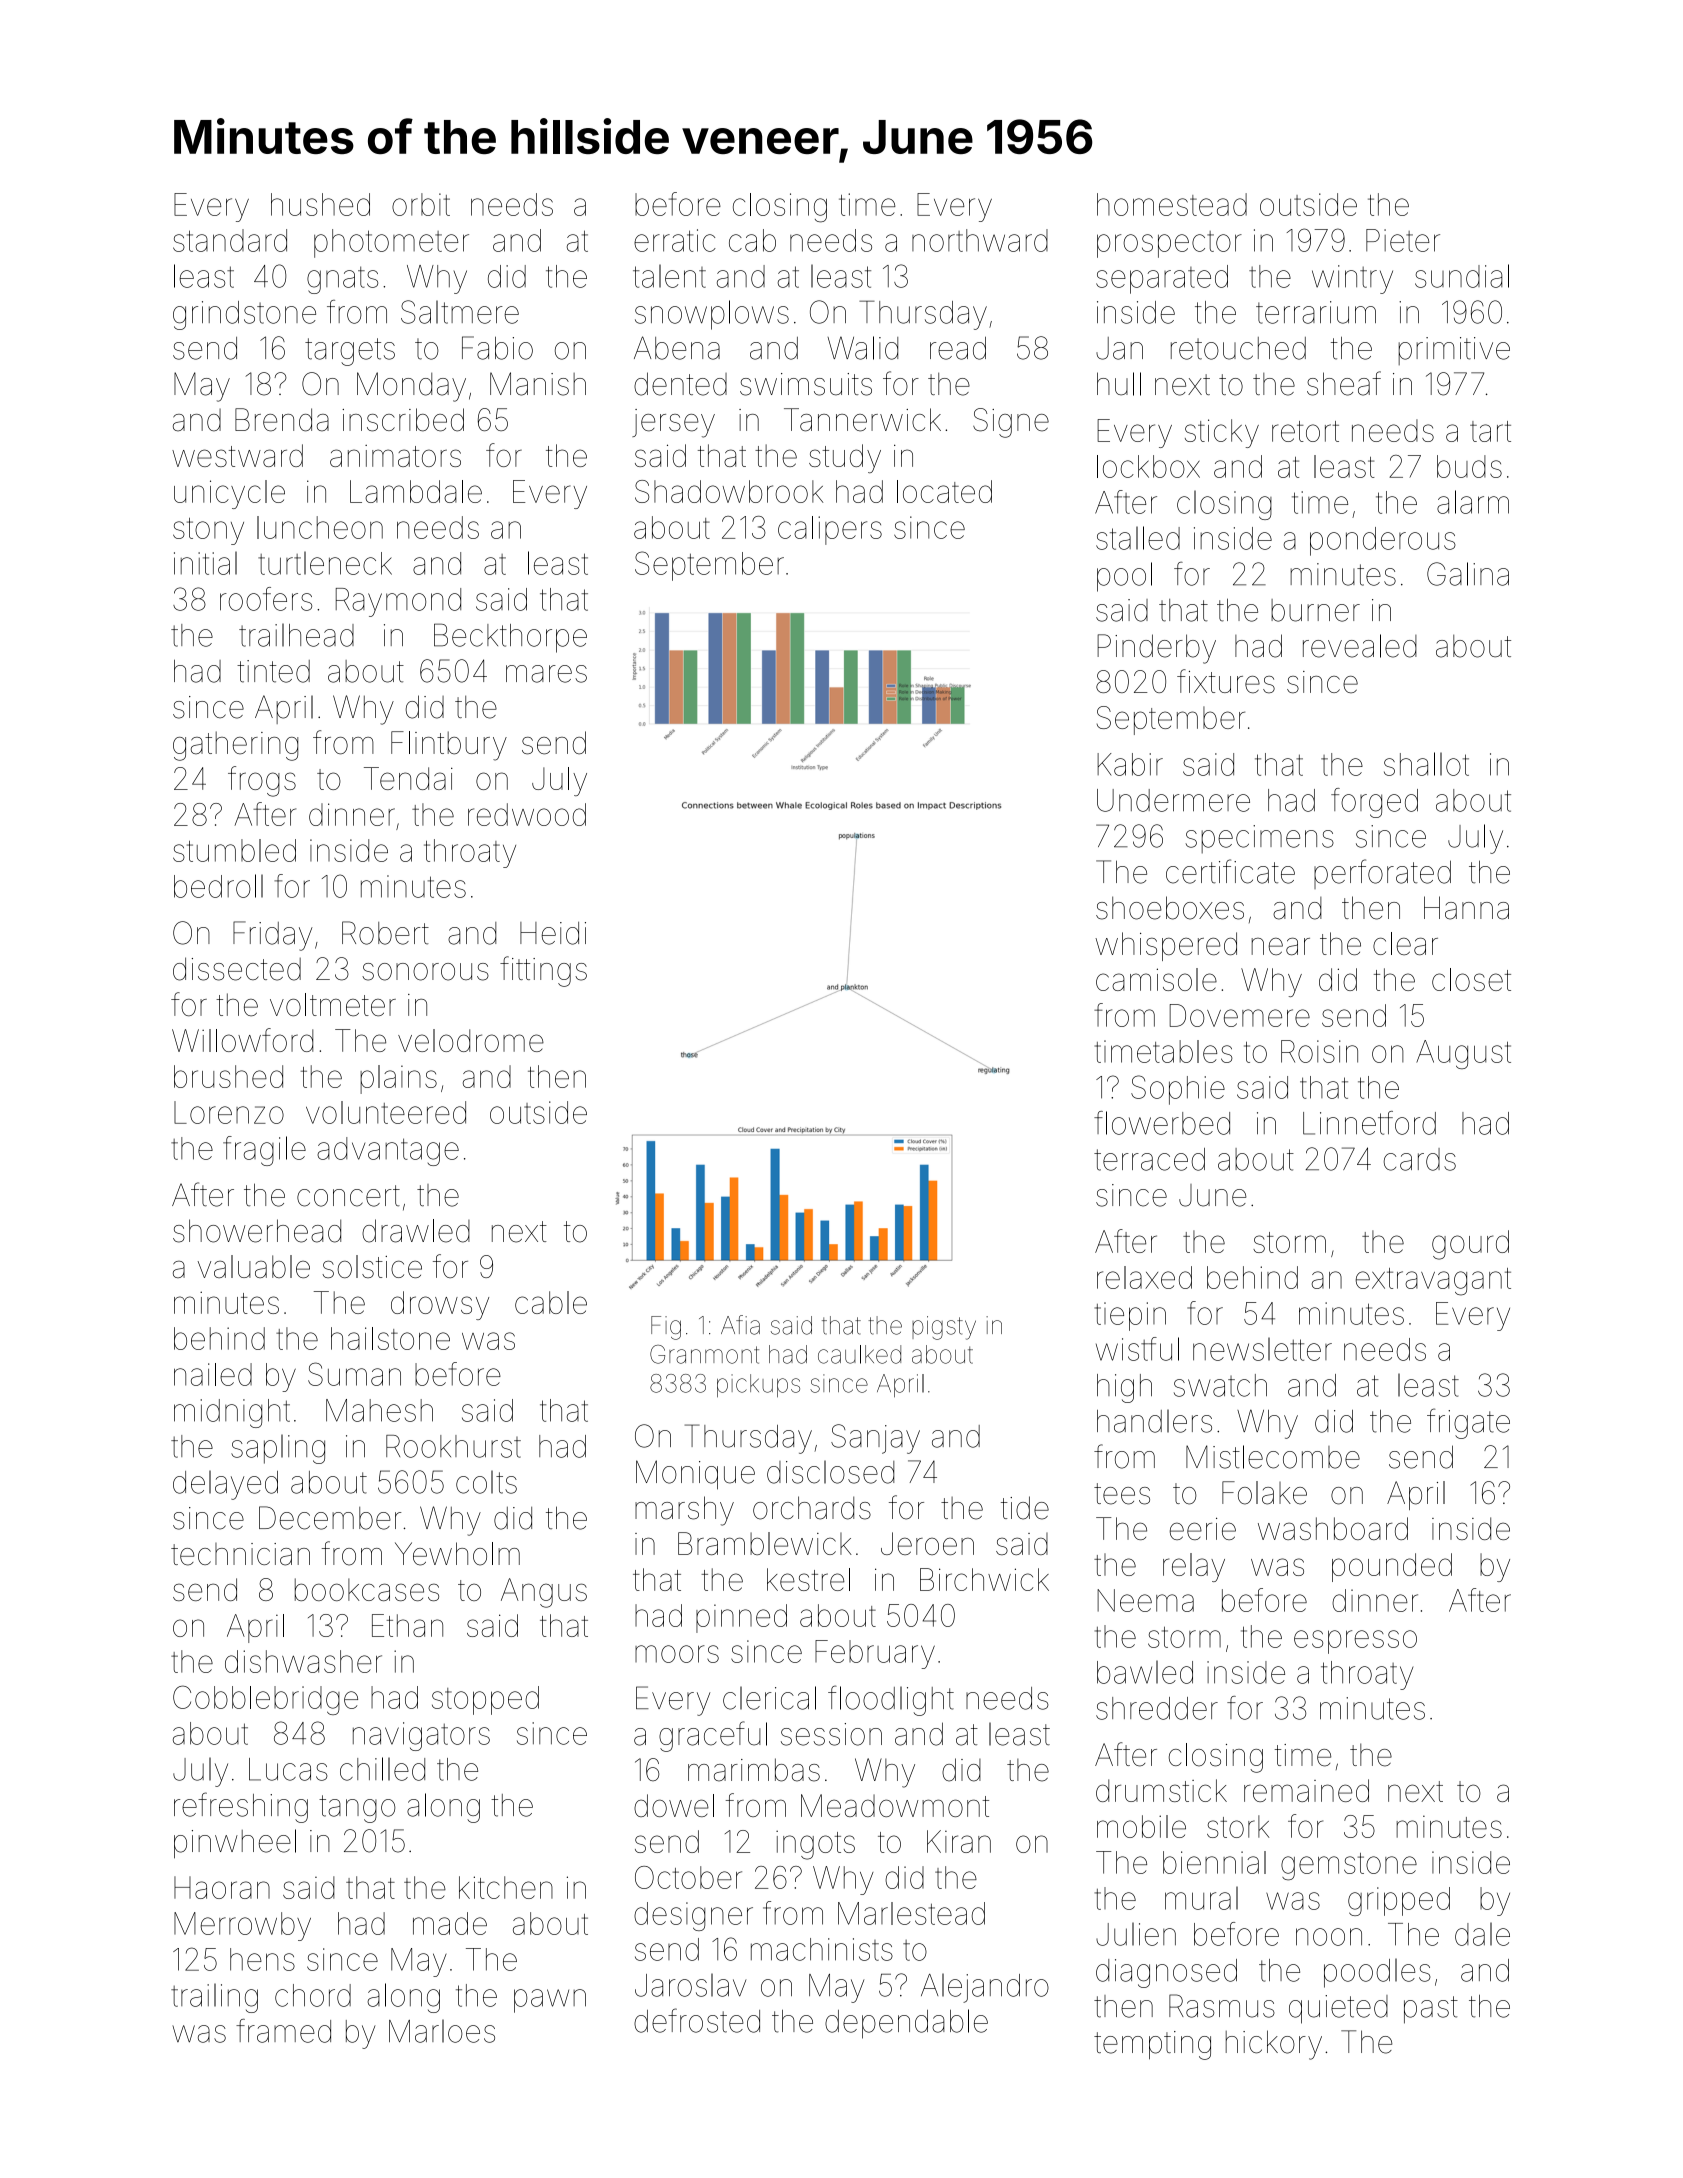  I want to click on valuable, so click(254, 1266).
